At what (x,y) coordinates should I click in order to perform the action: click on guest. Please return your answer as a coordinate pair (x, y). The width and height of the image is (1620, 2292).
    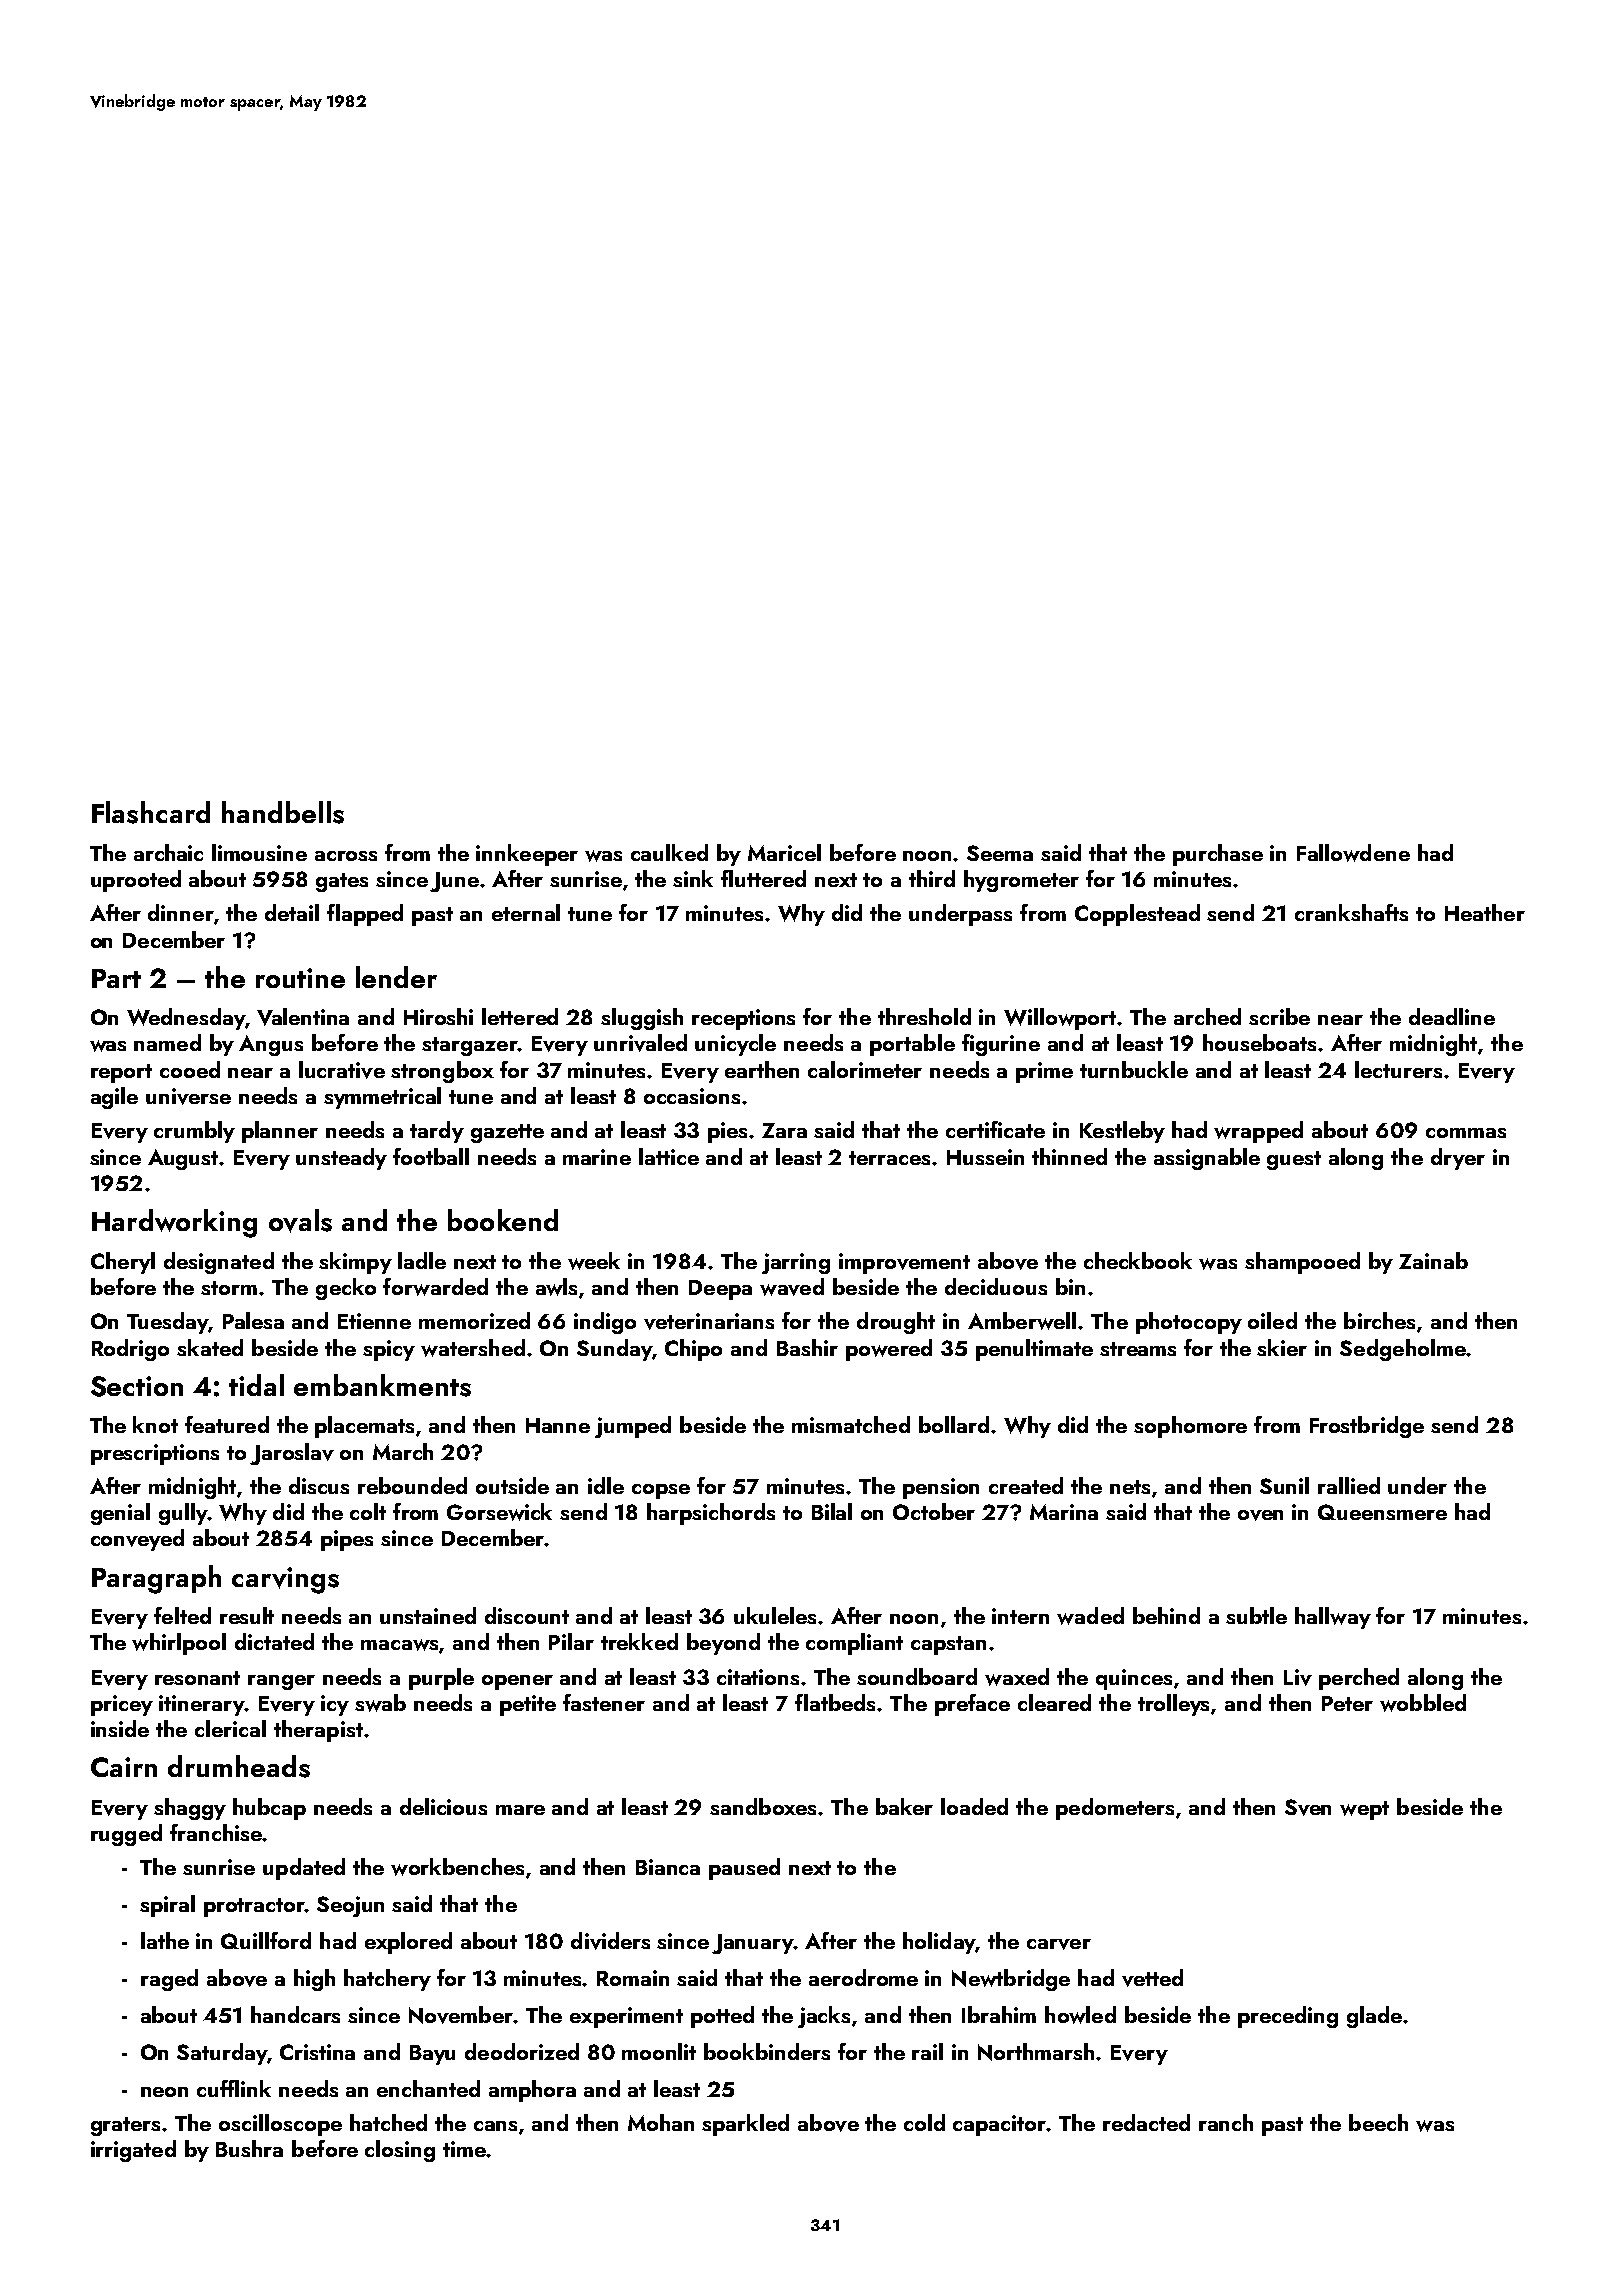
    Looking at the image, I should click on (1294, 1160).
